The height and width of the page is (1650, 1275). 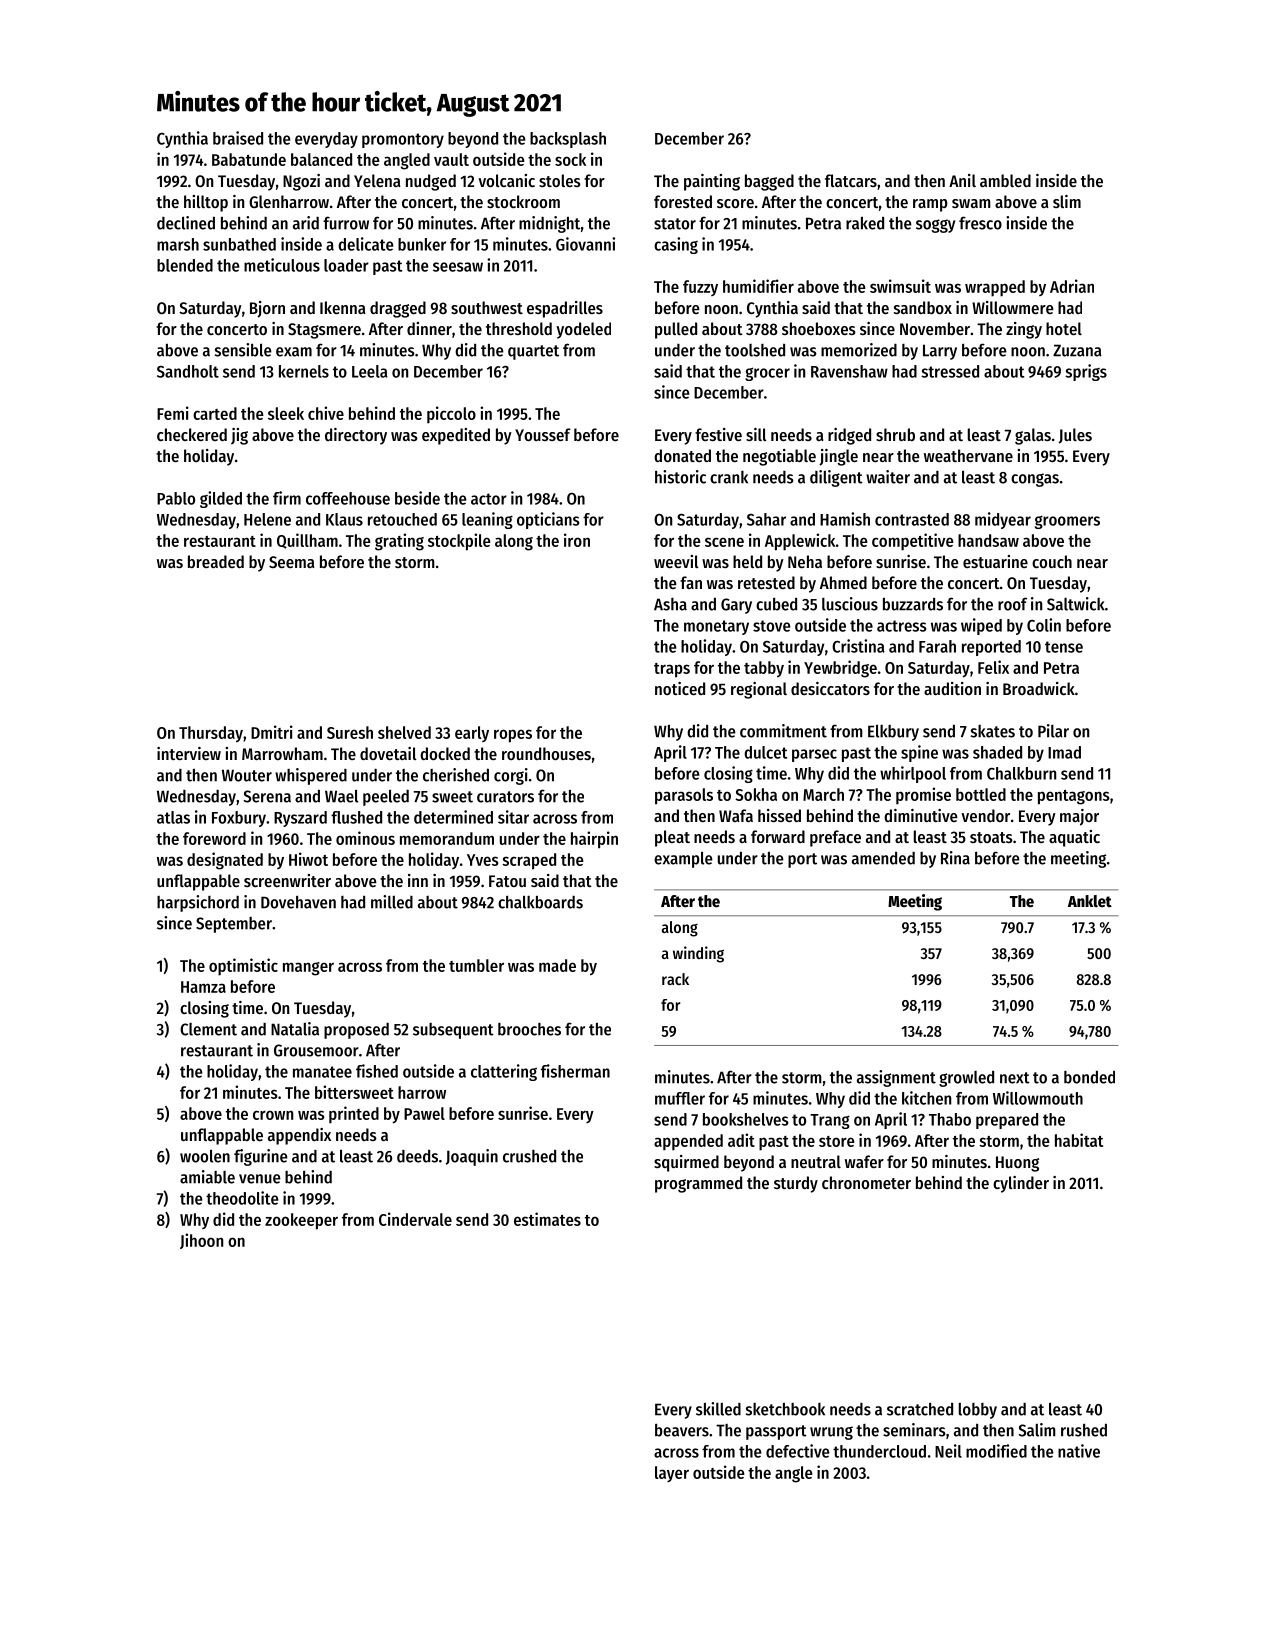 I want to click on bonded, so click(x=1089, y=1077).
